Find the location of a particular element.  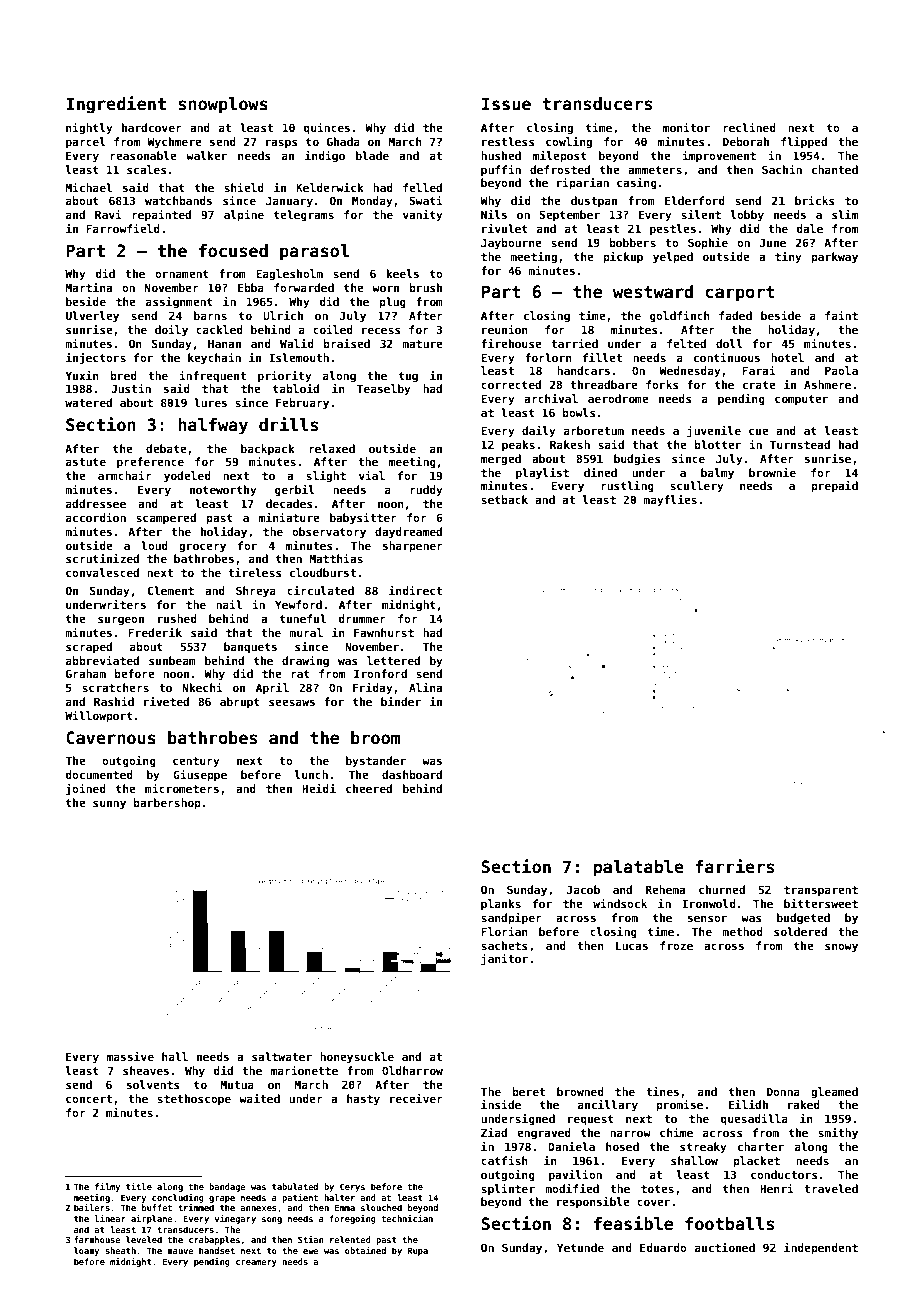

Ingredient is located at coordinates (116, 105).
